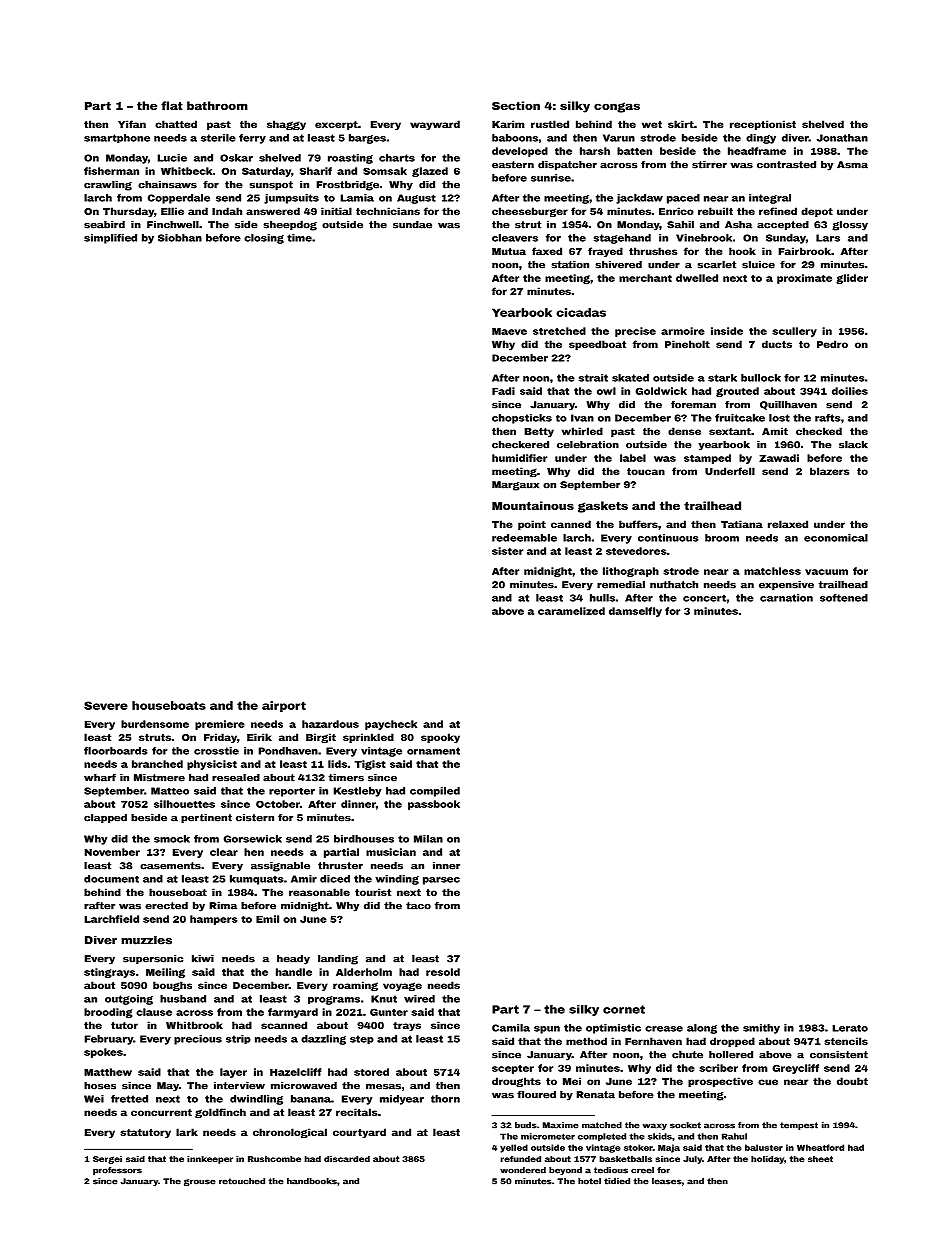 This screenshot has width=952, height=1233. I want to click on paced, so click(683, 199).
